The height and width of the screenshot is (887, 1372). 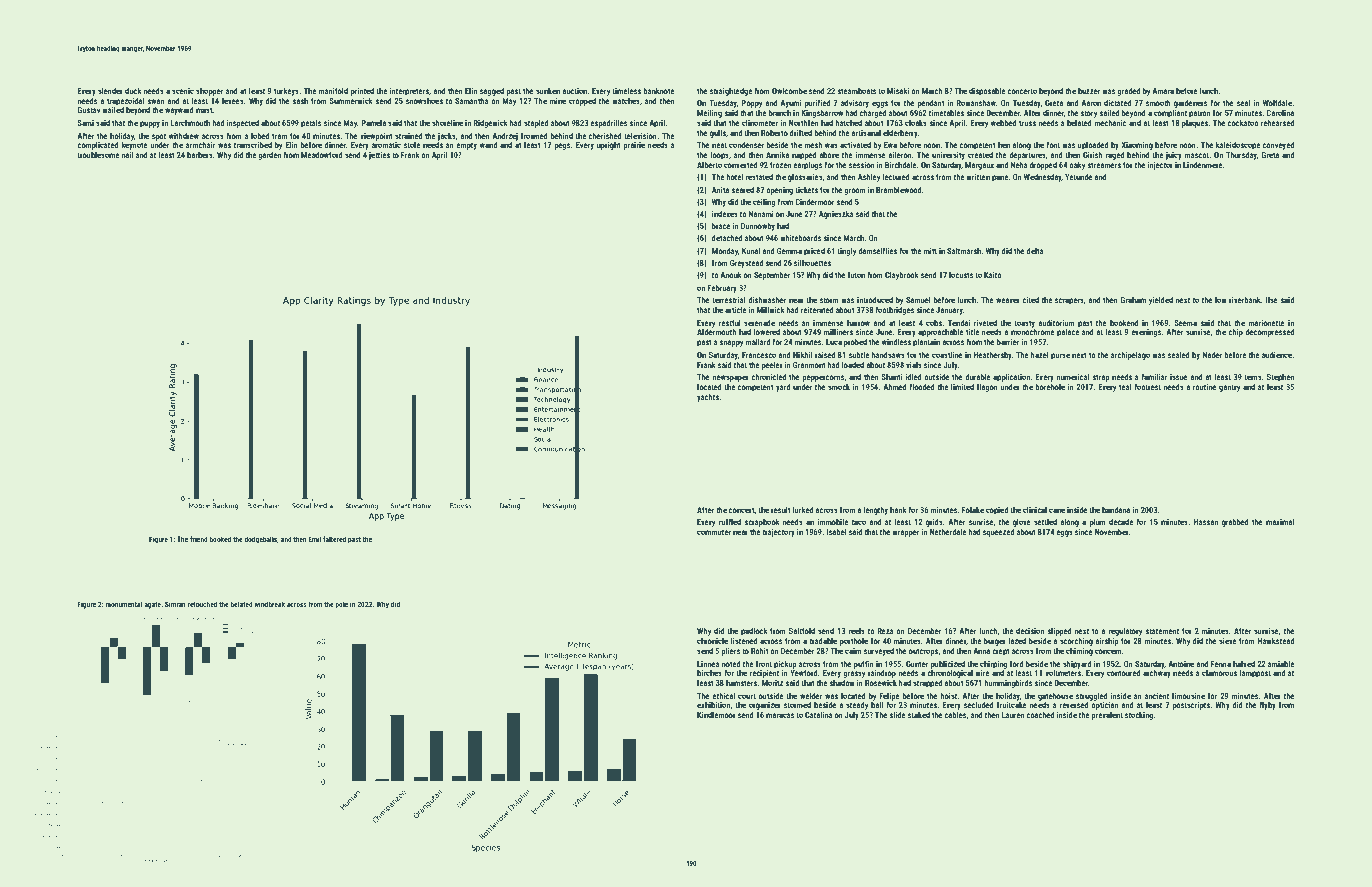 I want to click on monochrome, so click(x=1033, y=331).
